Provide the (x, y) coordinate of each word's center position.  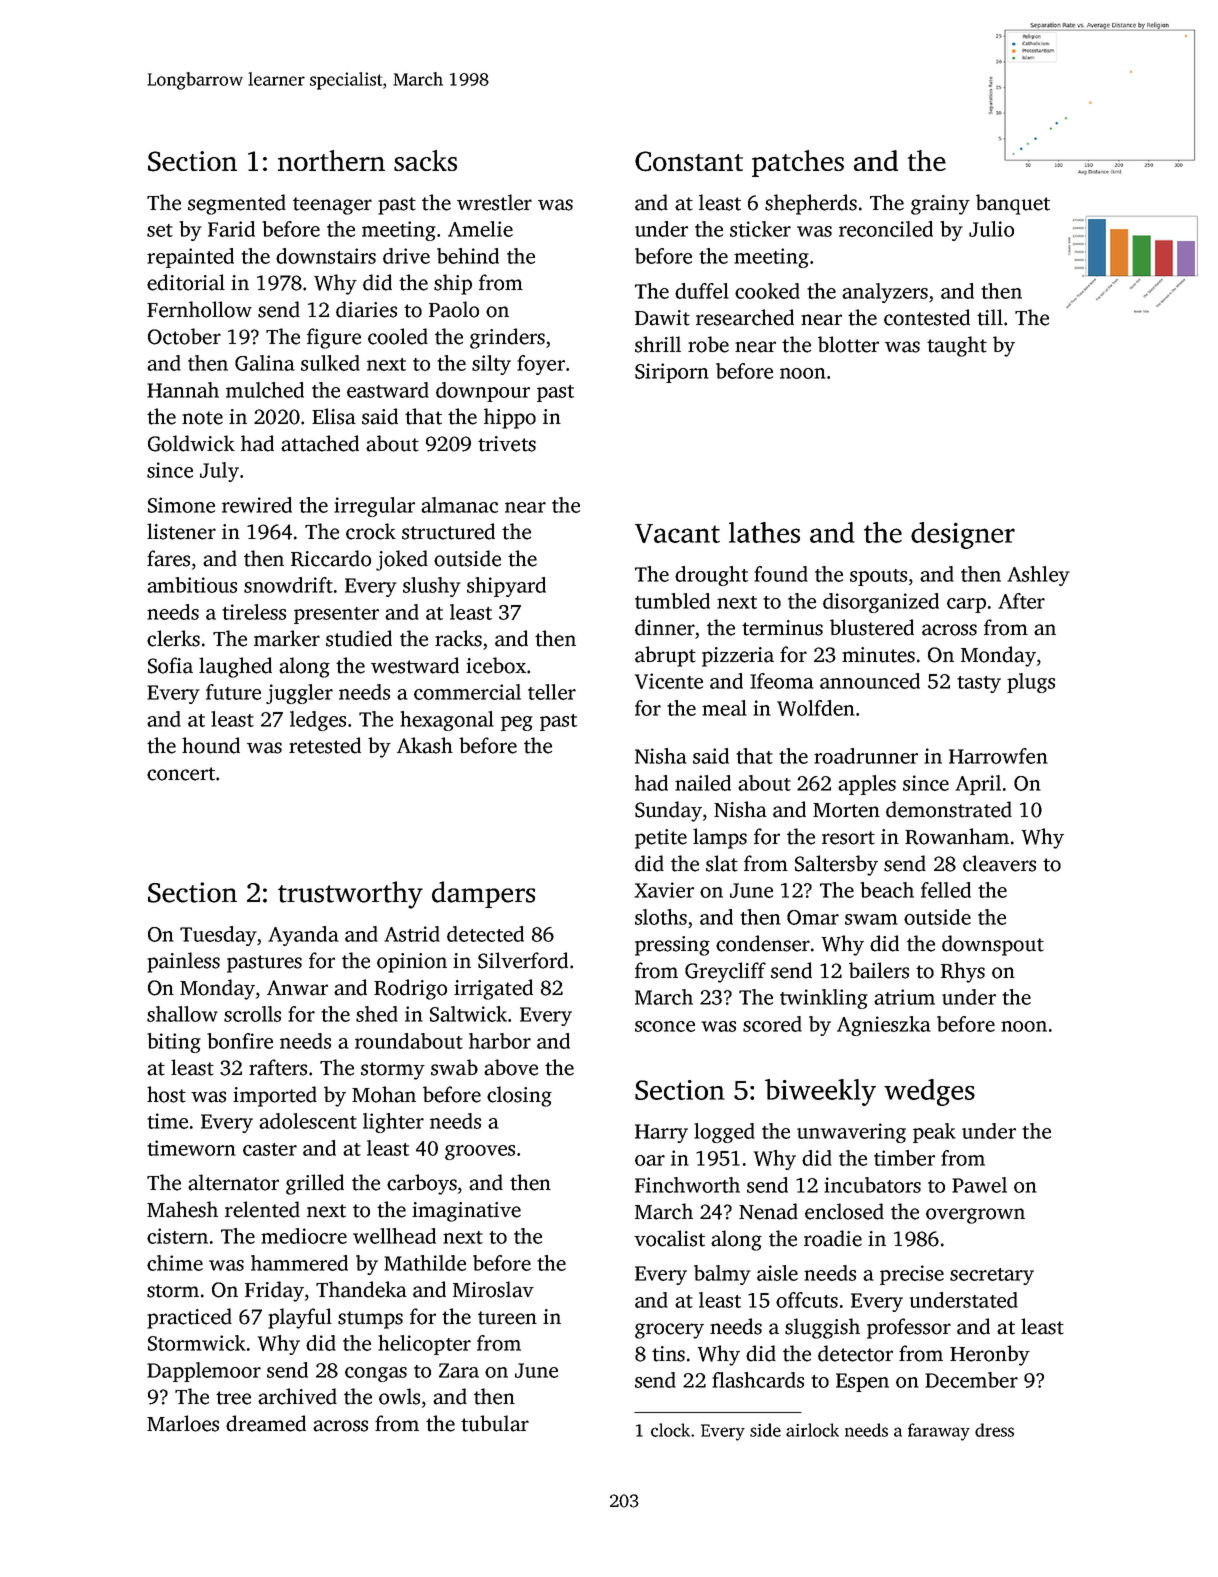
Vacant (677, 533)
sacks (425, 160)
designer (963, 535)
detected (485, 934)
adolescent (308, 1121)
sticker (760, 229)
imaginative (466, 1212)
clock (670, 1430)
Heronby (990, 1355)
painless (183, 962)
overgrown (975, 1216)
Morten (846, 810)
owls (399, 1396)
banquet (1013, 204)
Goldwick (191, 443)
